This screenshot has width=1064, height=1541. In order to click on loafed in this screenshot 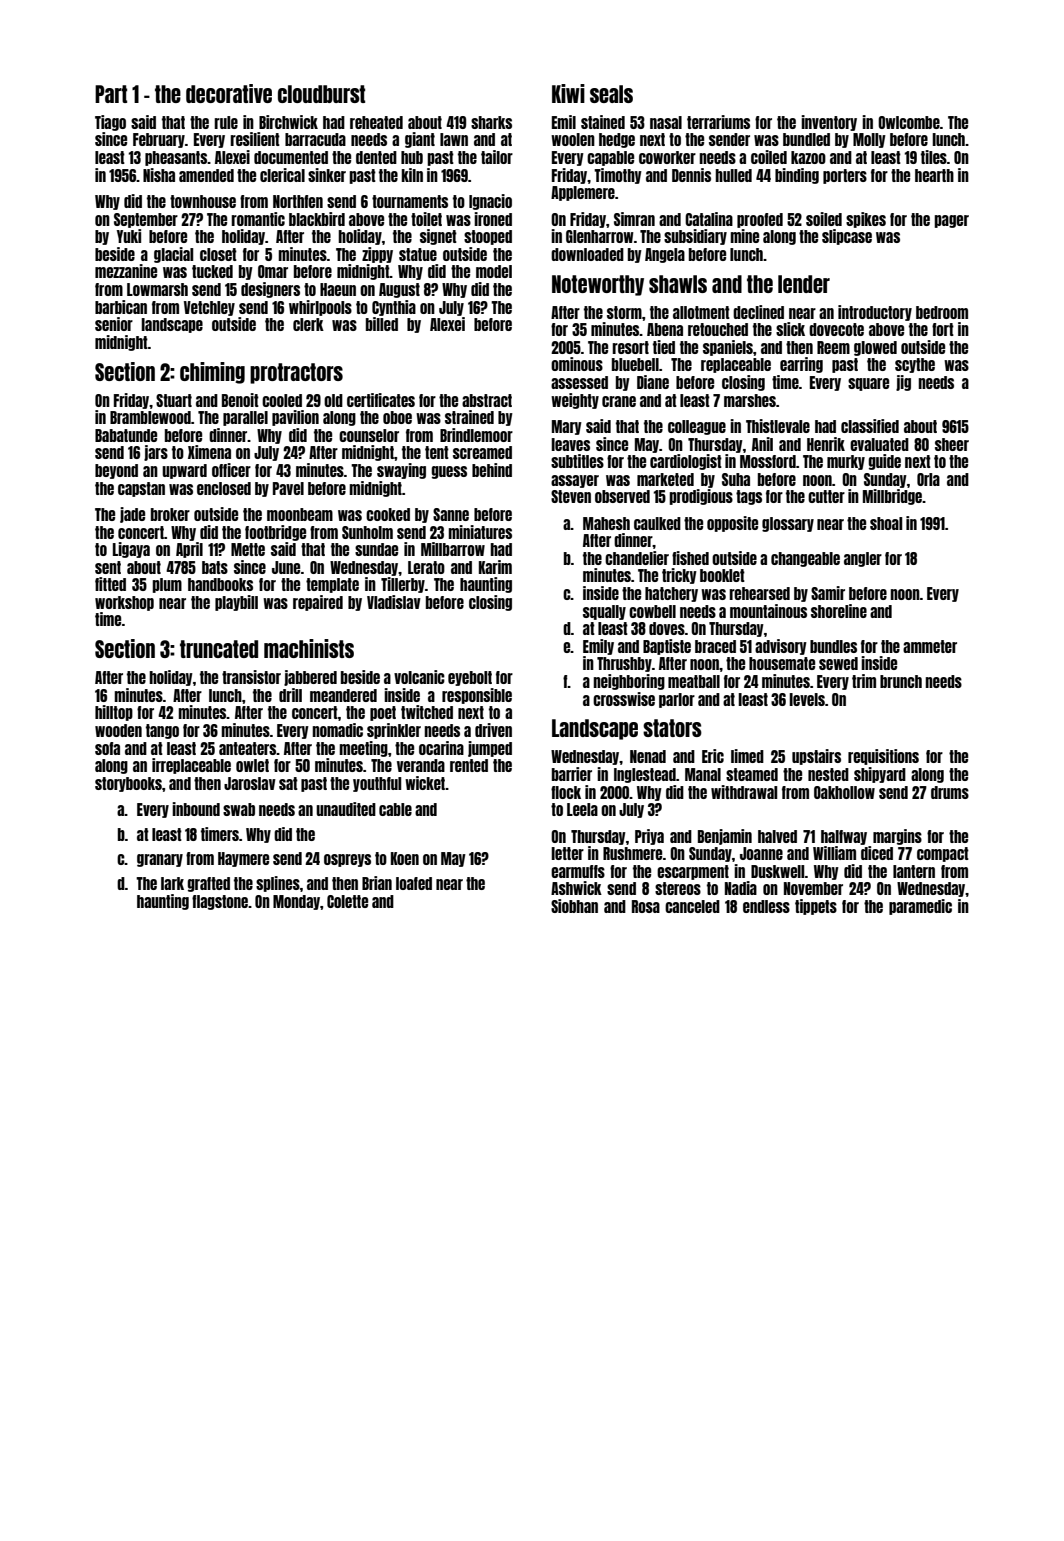, I will do `click(414, 883)`.
